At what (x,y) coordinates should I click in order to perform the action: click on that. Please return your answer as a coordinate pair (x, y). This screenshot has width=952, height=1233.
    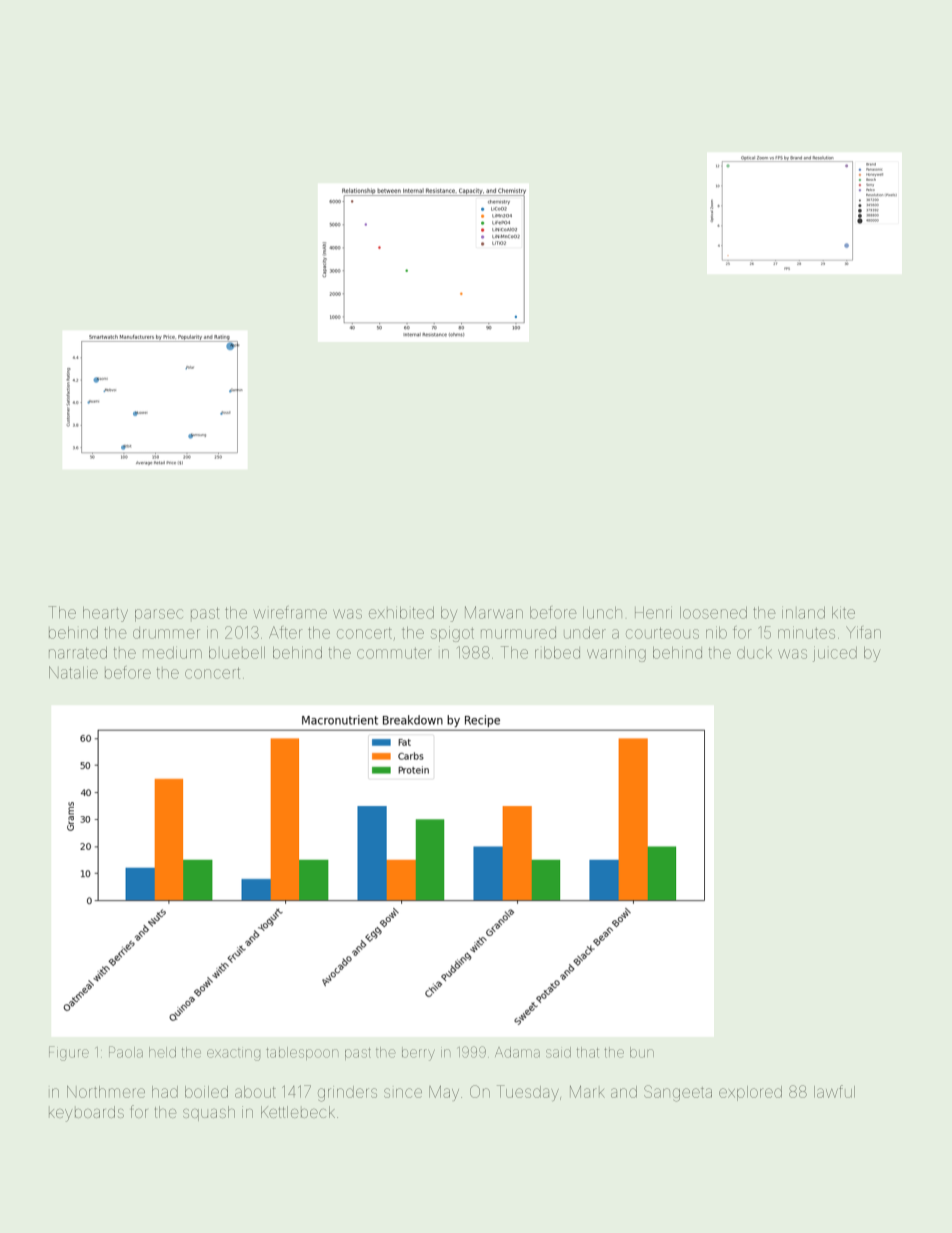
    Looking at the image, I should click on (588, 1052).
